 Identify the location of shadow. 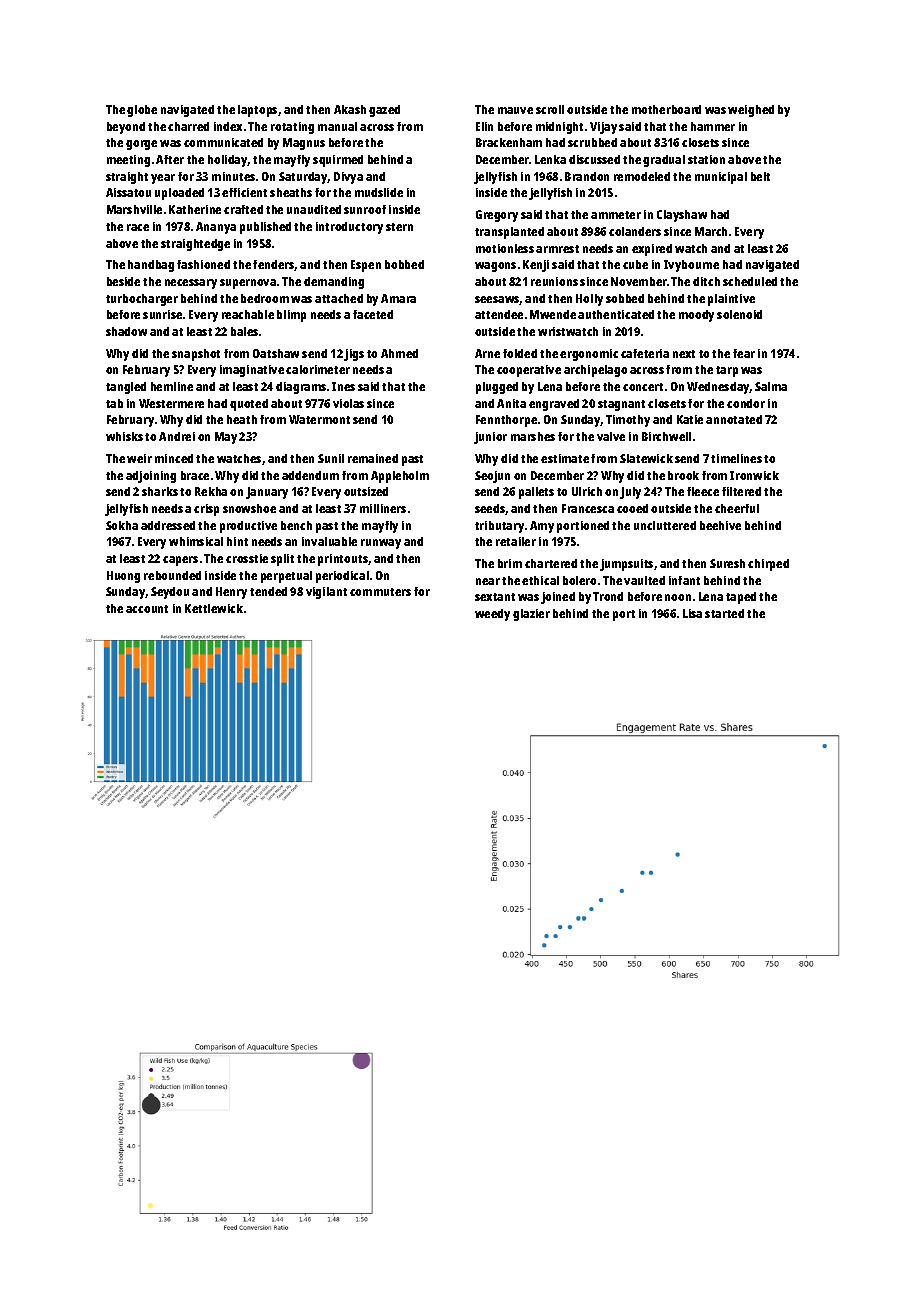
(126, 331).
